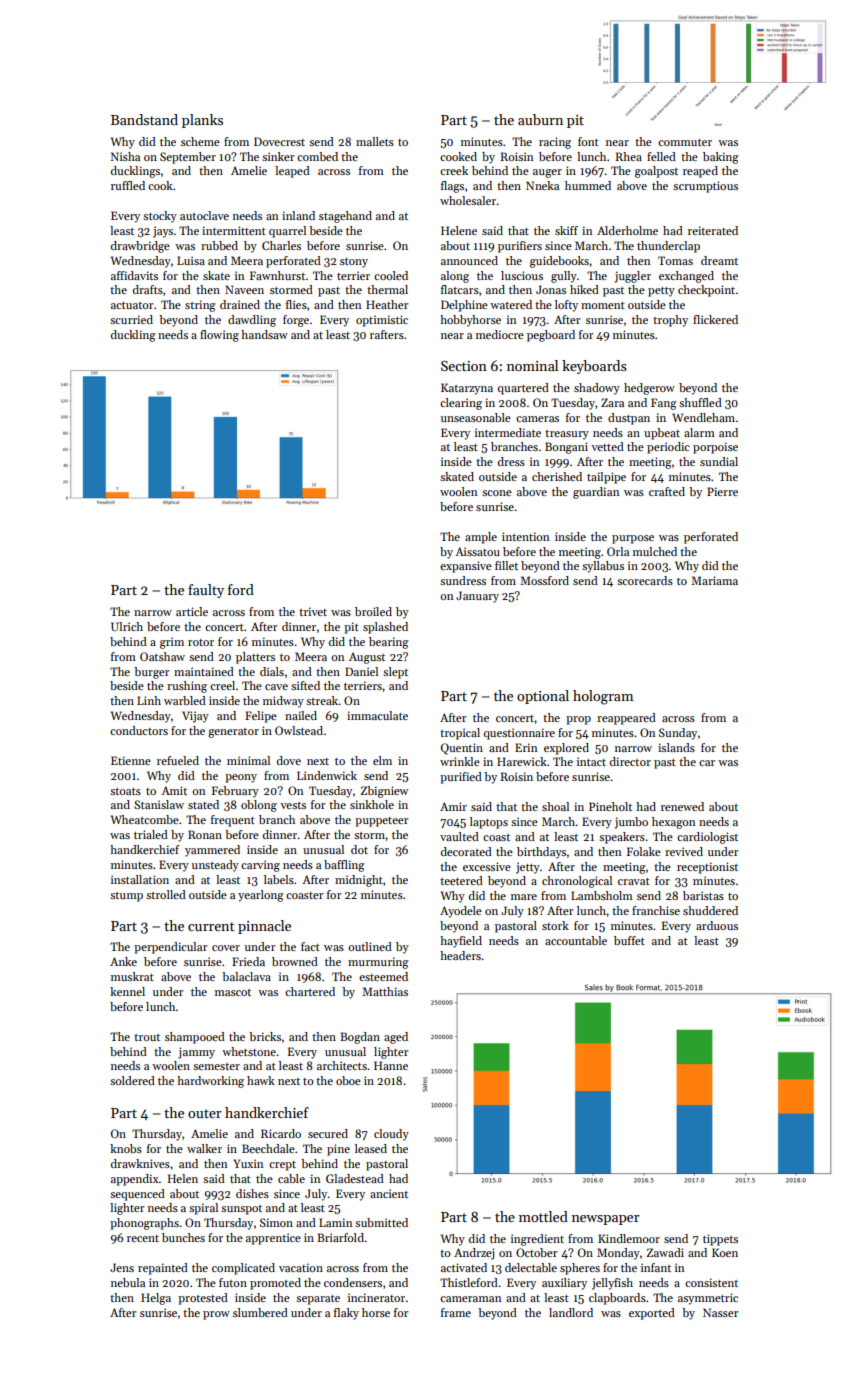 This screenshot has width=849, height=1400. I want to click on drawknives, so click(140, 1163).
